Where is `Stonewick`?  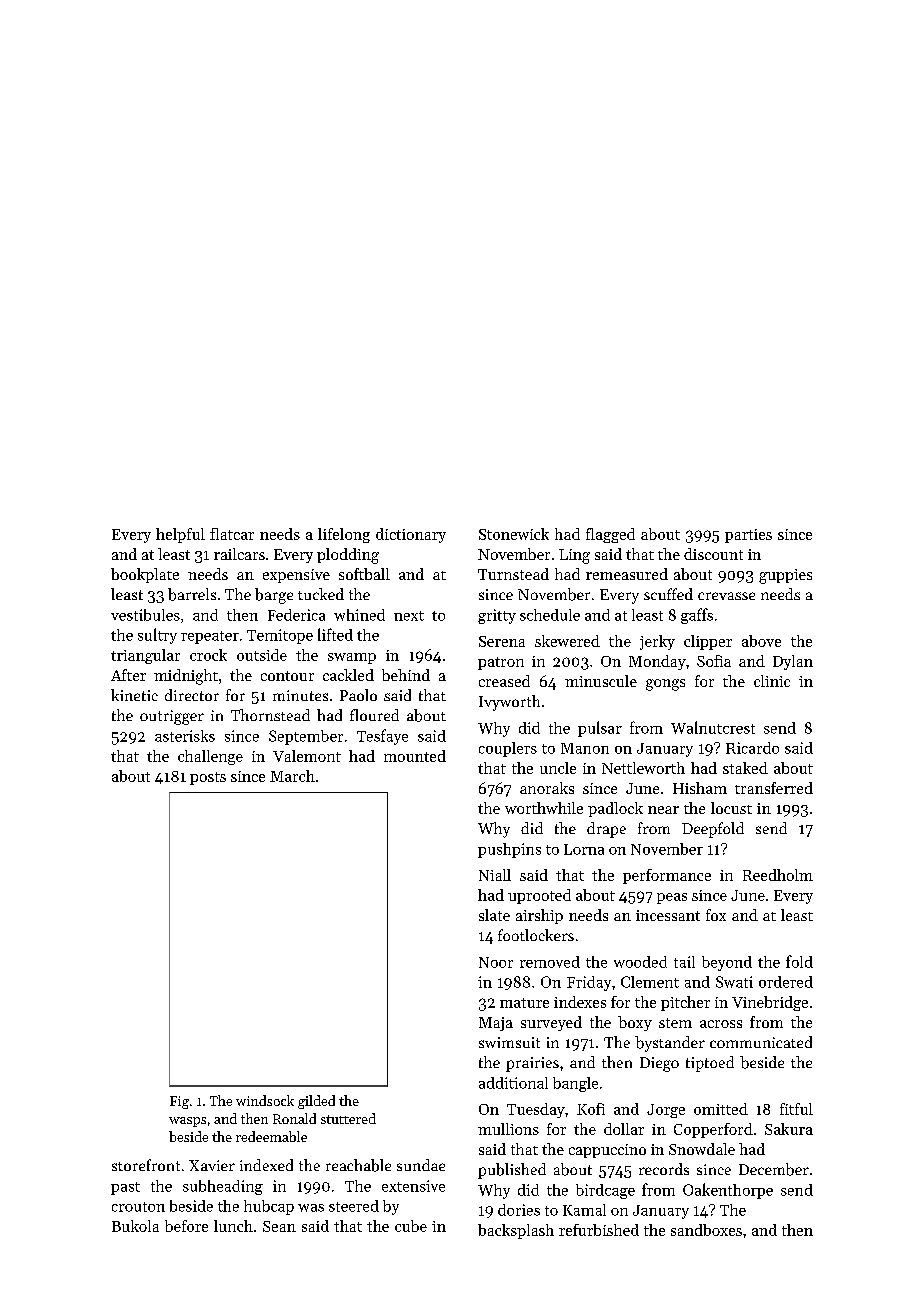 Stonewick is located at coordinates (514, 534).
